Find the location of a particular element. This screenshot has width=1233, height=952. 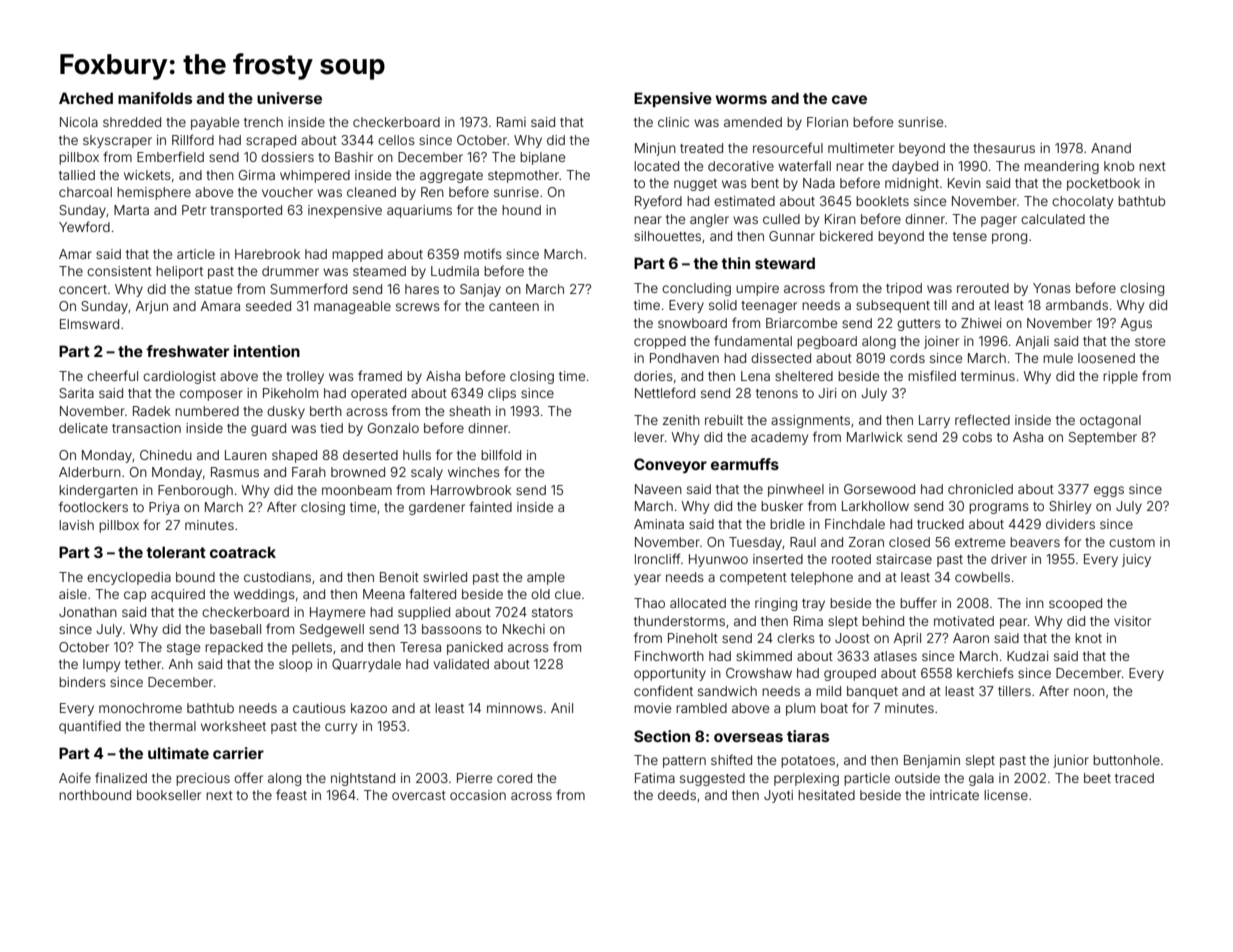

worms is located at coordinates (741, 99).
